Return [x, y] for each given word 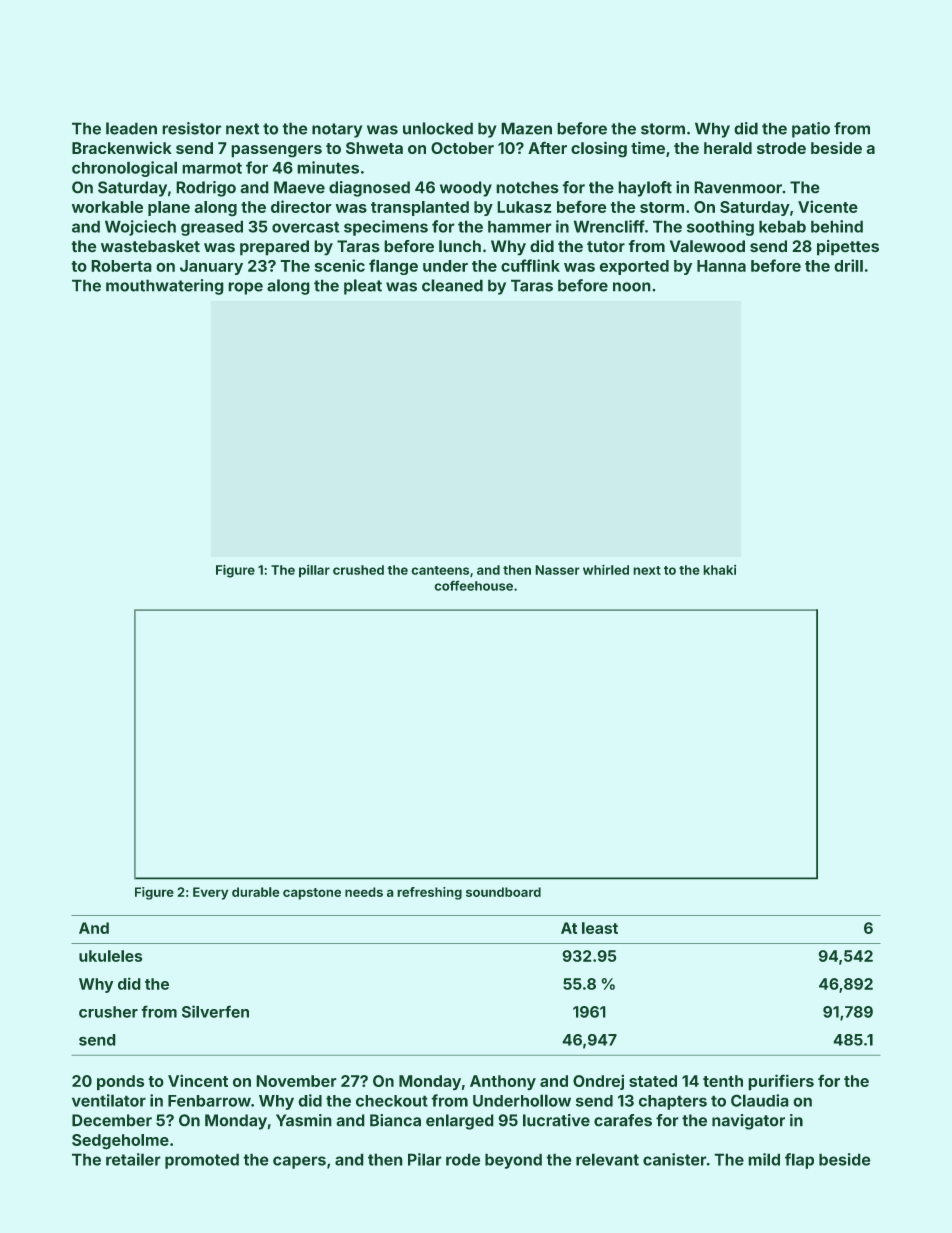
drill [848, 265]
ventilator [109, 1100]
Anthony [503, 1083]
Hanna [721, 266]
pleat [363, 287]
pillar [314, 571]
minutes [328, 167]
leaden [131, 128]
